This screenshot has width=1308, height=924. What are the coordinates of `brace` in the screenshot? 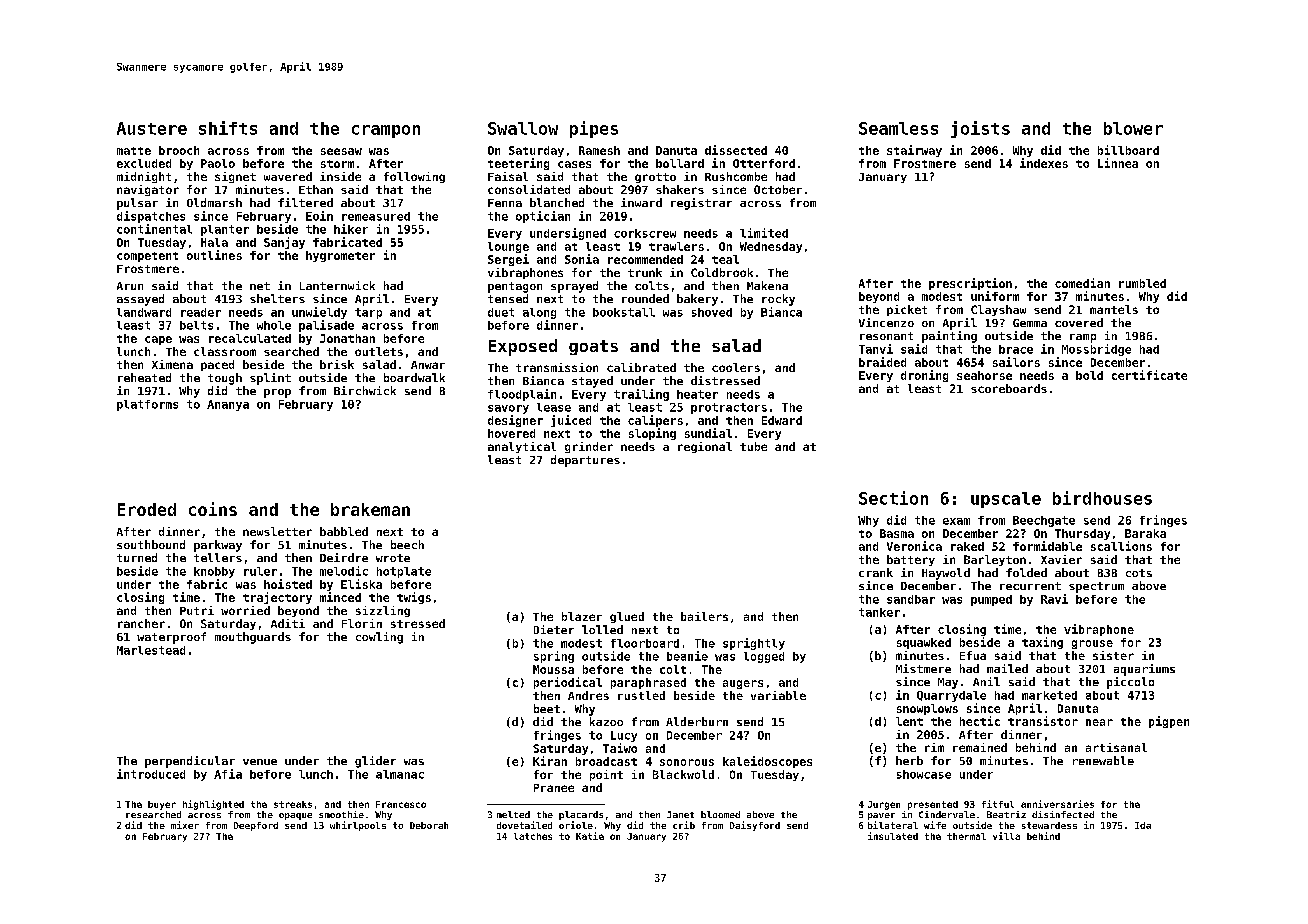 It's located at (1016, 349).
